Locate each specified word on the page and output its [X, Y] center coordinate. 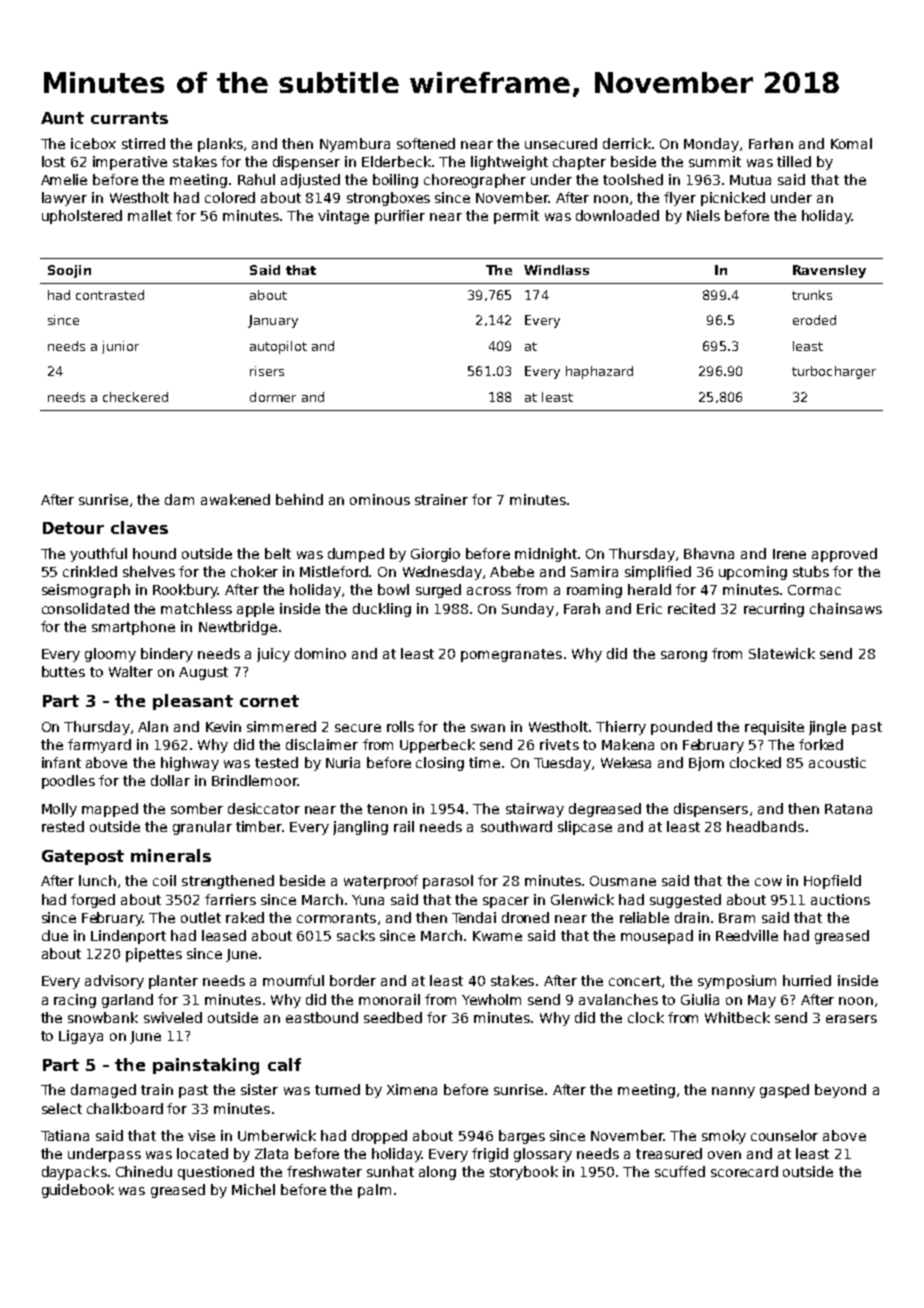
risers [267, 371]
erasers [851, 1019]
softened [426, 143]
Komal [851, 143]
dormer [273, 397]
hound [154, 553]
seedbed [393, 1017]
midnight [546, 555]
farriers [230, 899]
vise [201, 1135]
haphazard [599, 372]
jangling [360, 828]
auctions [840, 899]
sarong [684, 656]
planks [220, 145]
